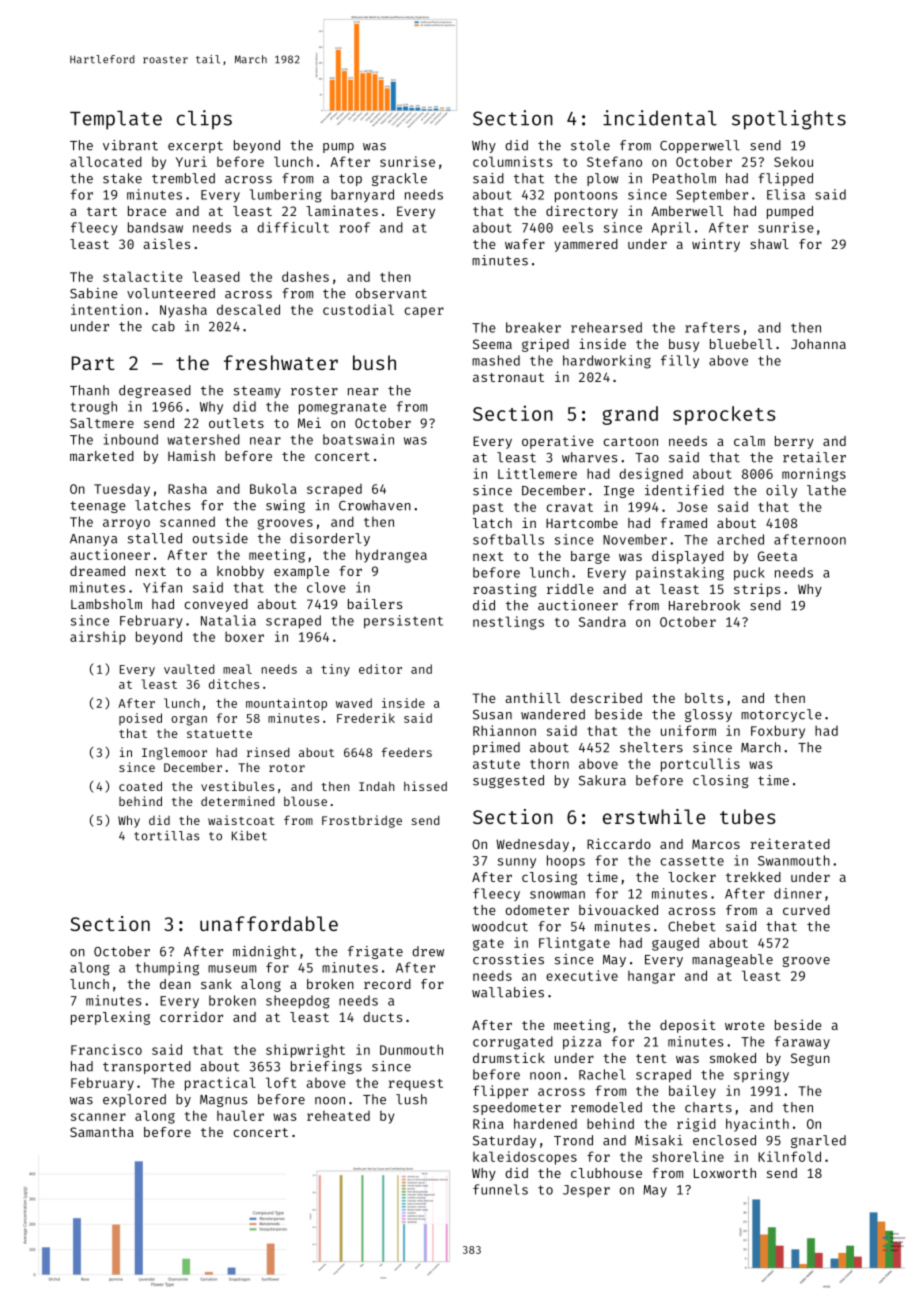  Describe the element at coordinates (195, 147) in the page. I see `excerpt` at that location.
